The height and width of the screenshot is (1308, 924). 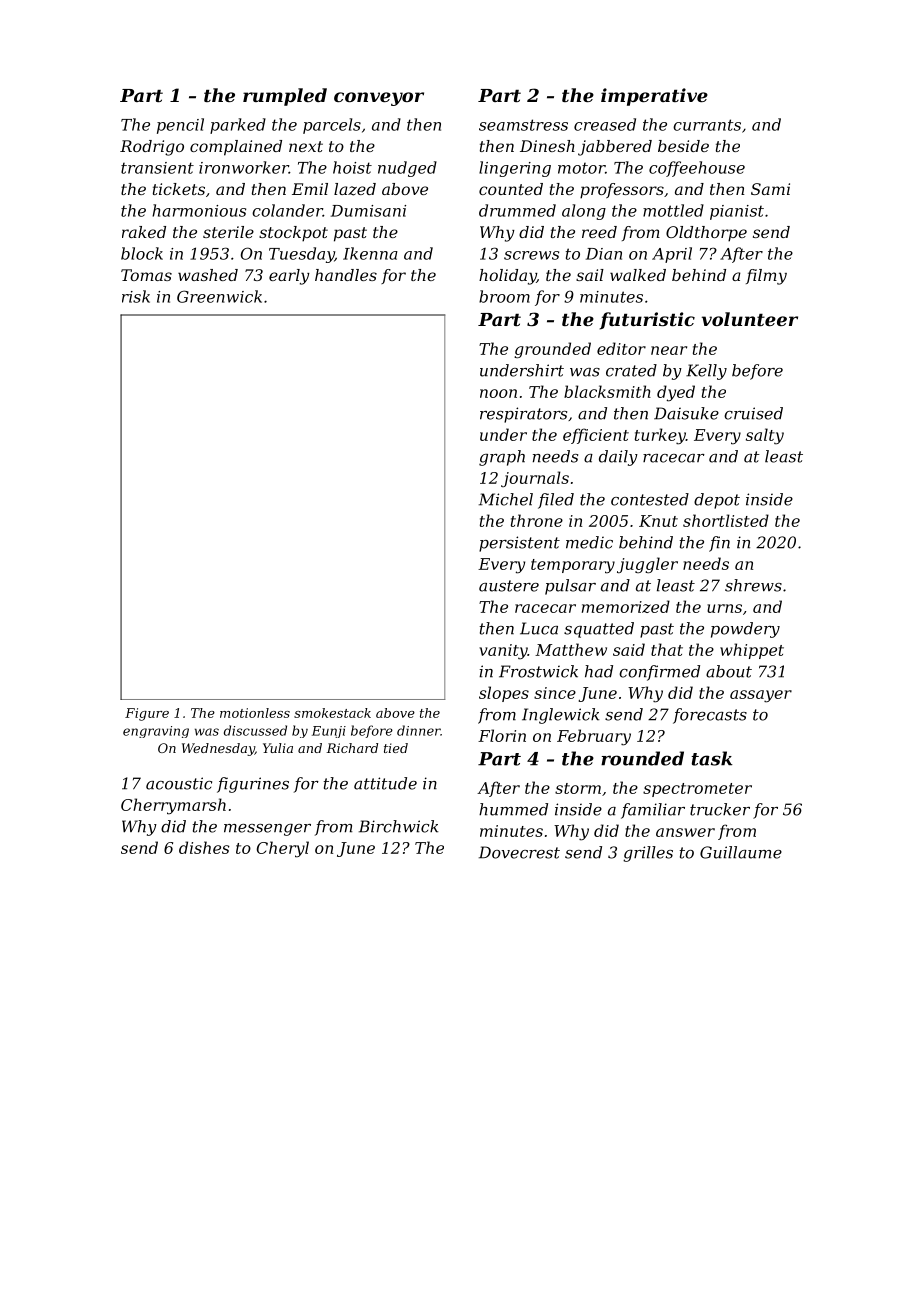 I want to click on transient, so click(x=157, y=168).
